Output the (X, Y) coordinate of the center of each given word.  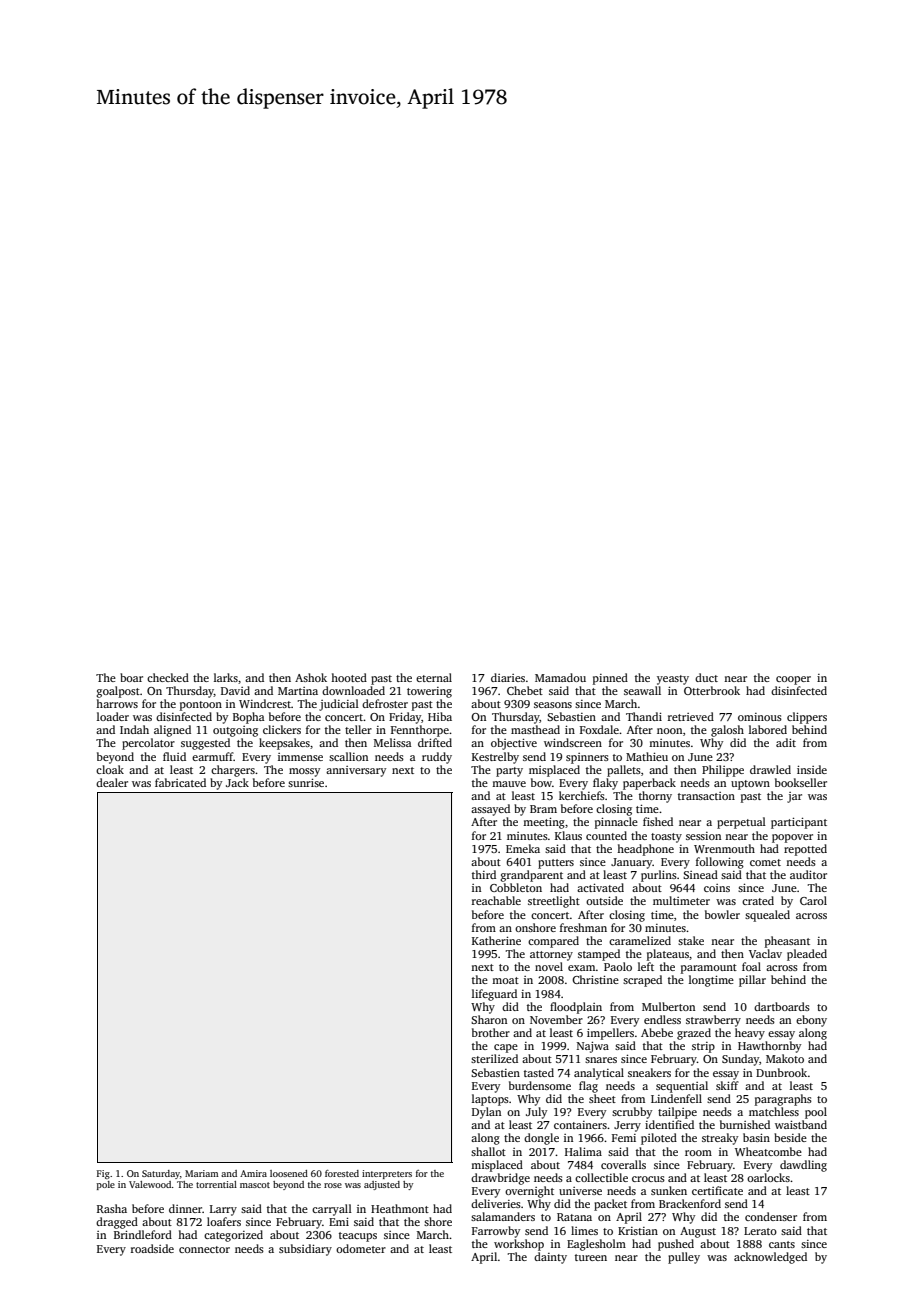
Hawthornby (769, 1047)
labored (768, 729)
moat (505, 980)
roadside (152, 1248)
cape (506, 1048)
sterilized (494, 1058)
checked (168, 677)
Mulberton (668, 1006)
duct (706, 677)
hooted (349, 677)
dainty (550, 1258)
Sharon (489, 1019)
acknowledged (770, 1258)
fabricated (180, 782)
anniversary (356, 771)
